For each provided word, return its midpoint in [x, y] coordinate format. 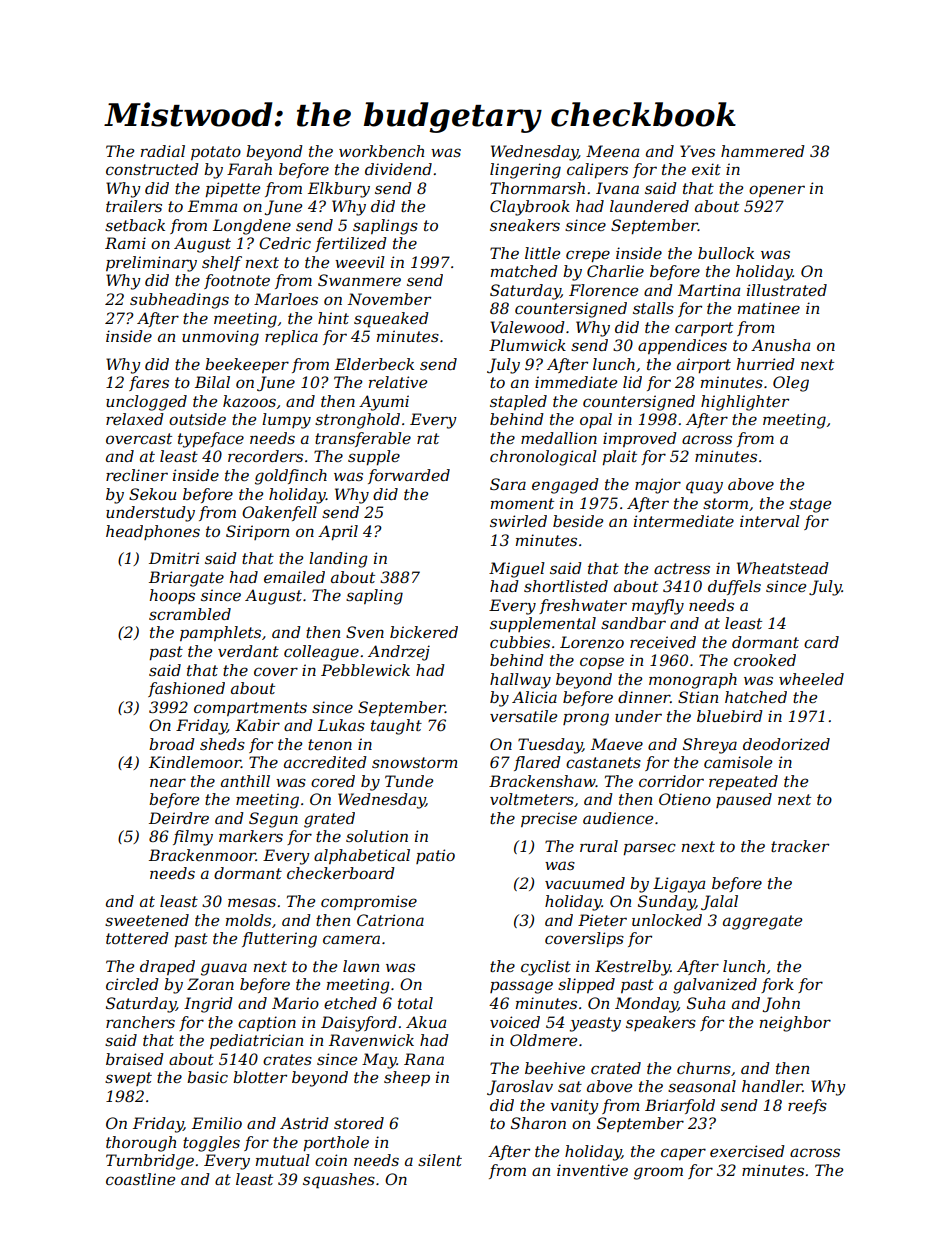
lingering [525, 171]
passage [521, 987]
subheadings [179, 301]
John [781, 1004]
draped [167, 967]
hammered [763, 151]
